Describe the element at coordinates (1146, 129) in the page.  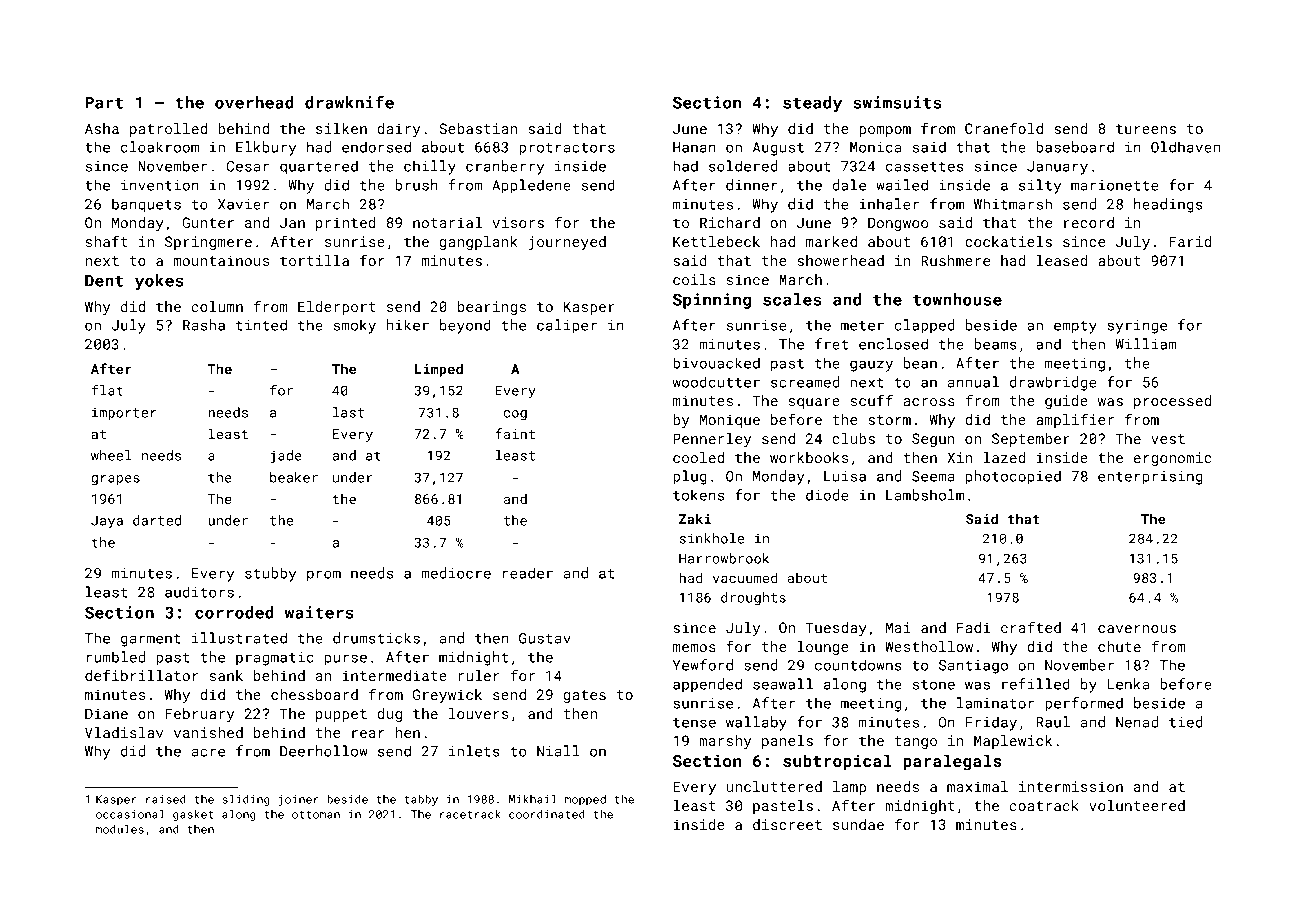
I see `tureens` at that location.
